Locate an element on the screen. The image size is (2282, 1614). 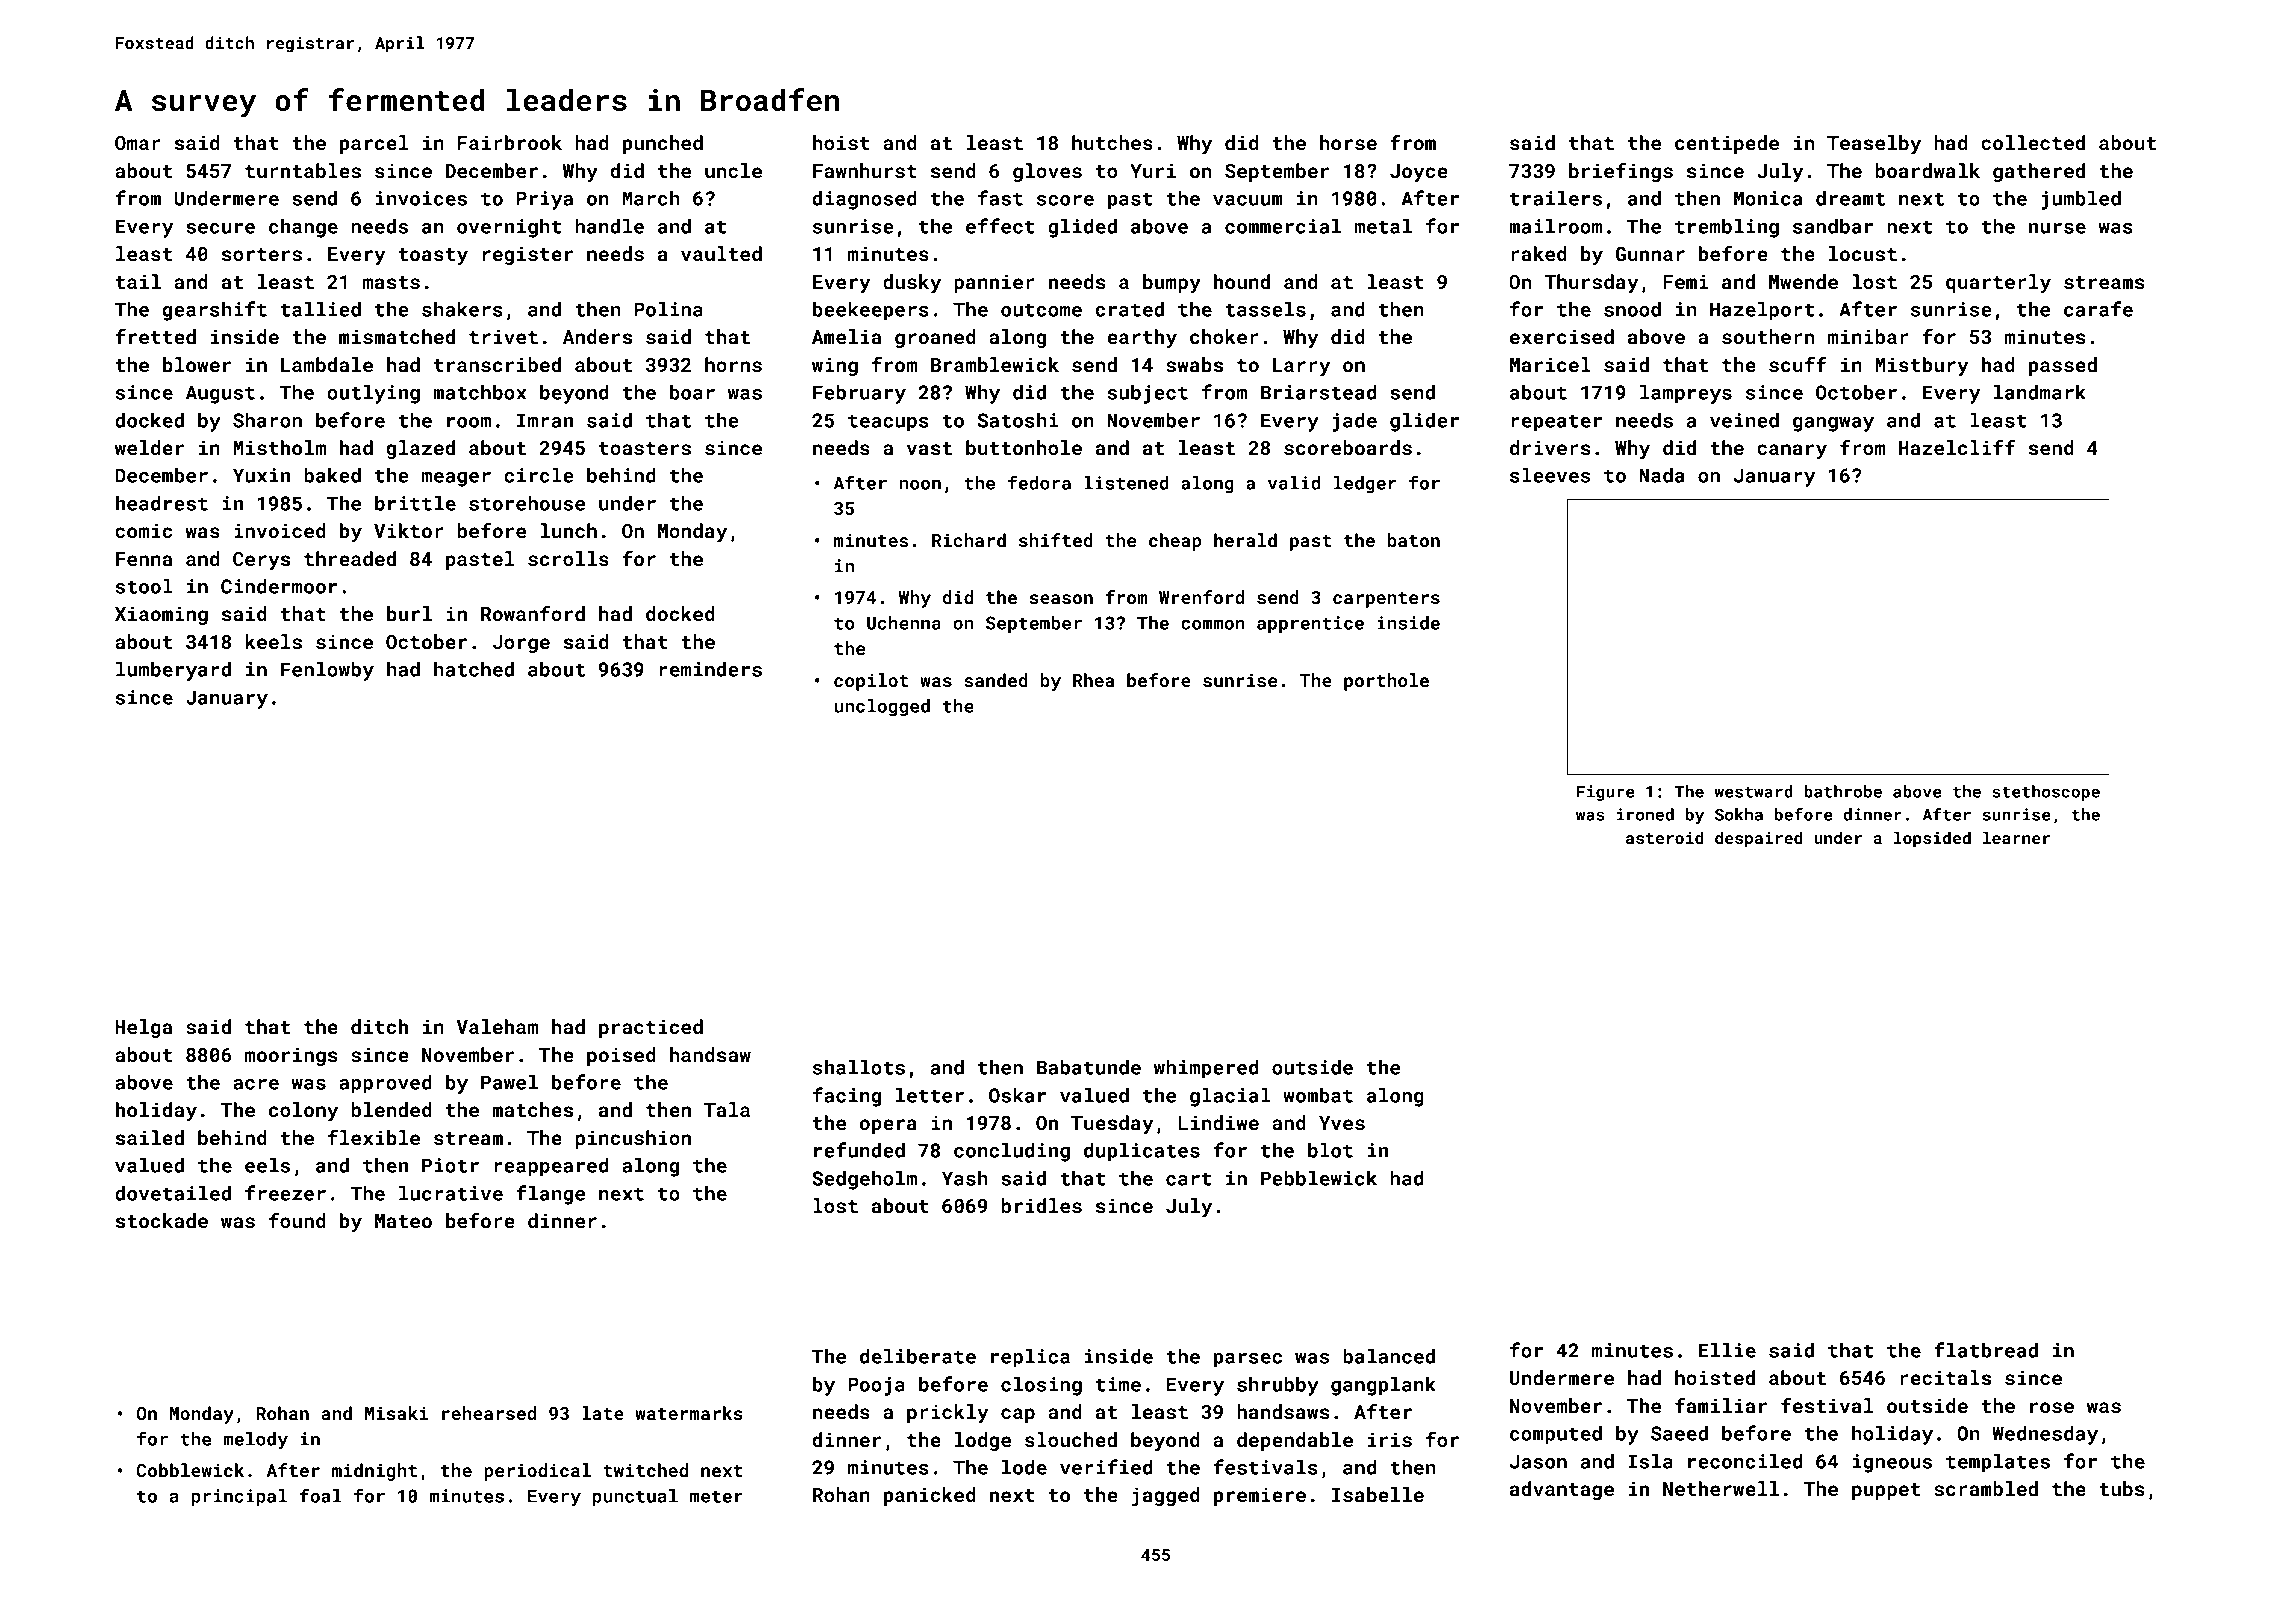
Yves is located at coordinates (1342, 1123).
